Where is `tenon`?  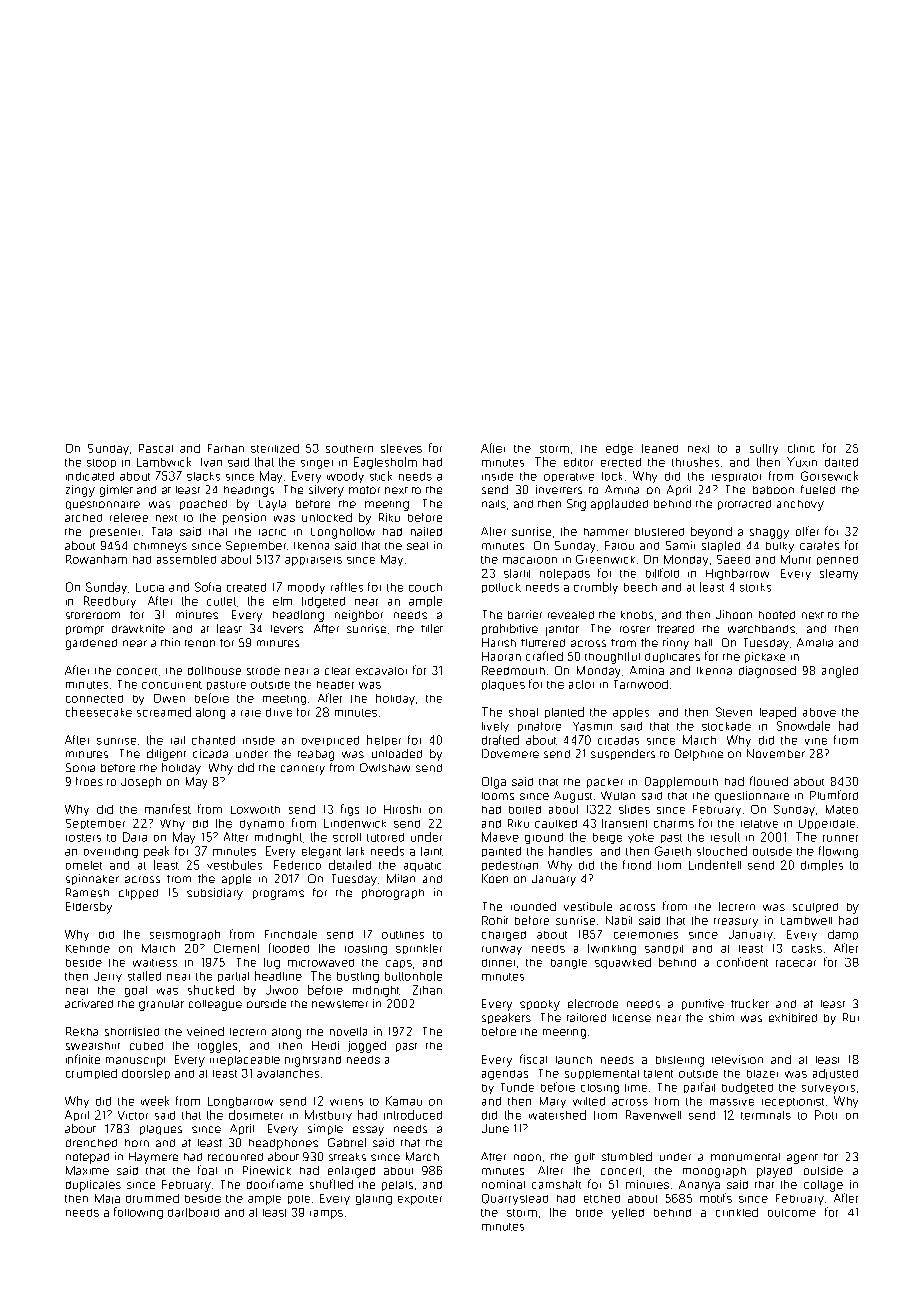
tenon is located at coordinates (200, 643).
